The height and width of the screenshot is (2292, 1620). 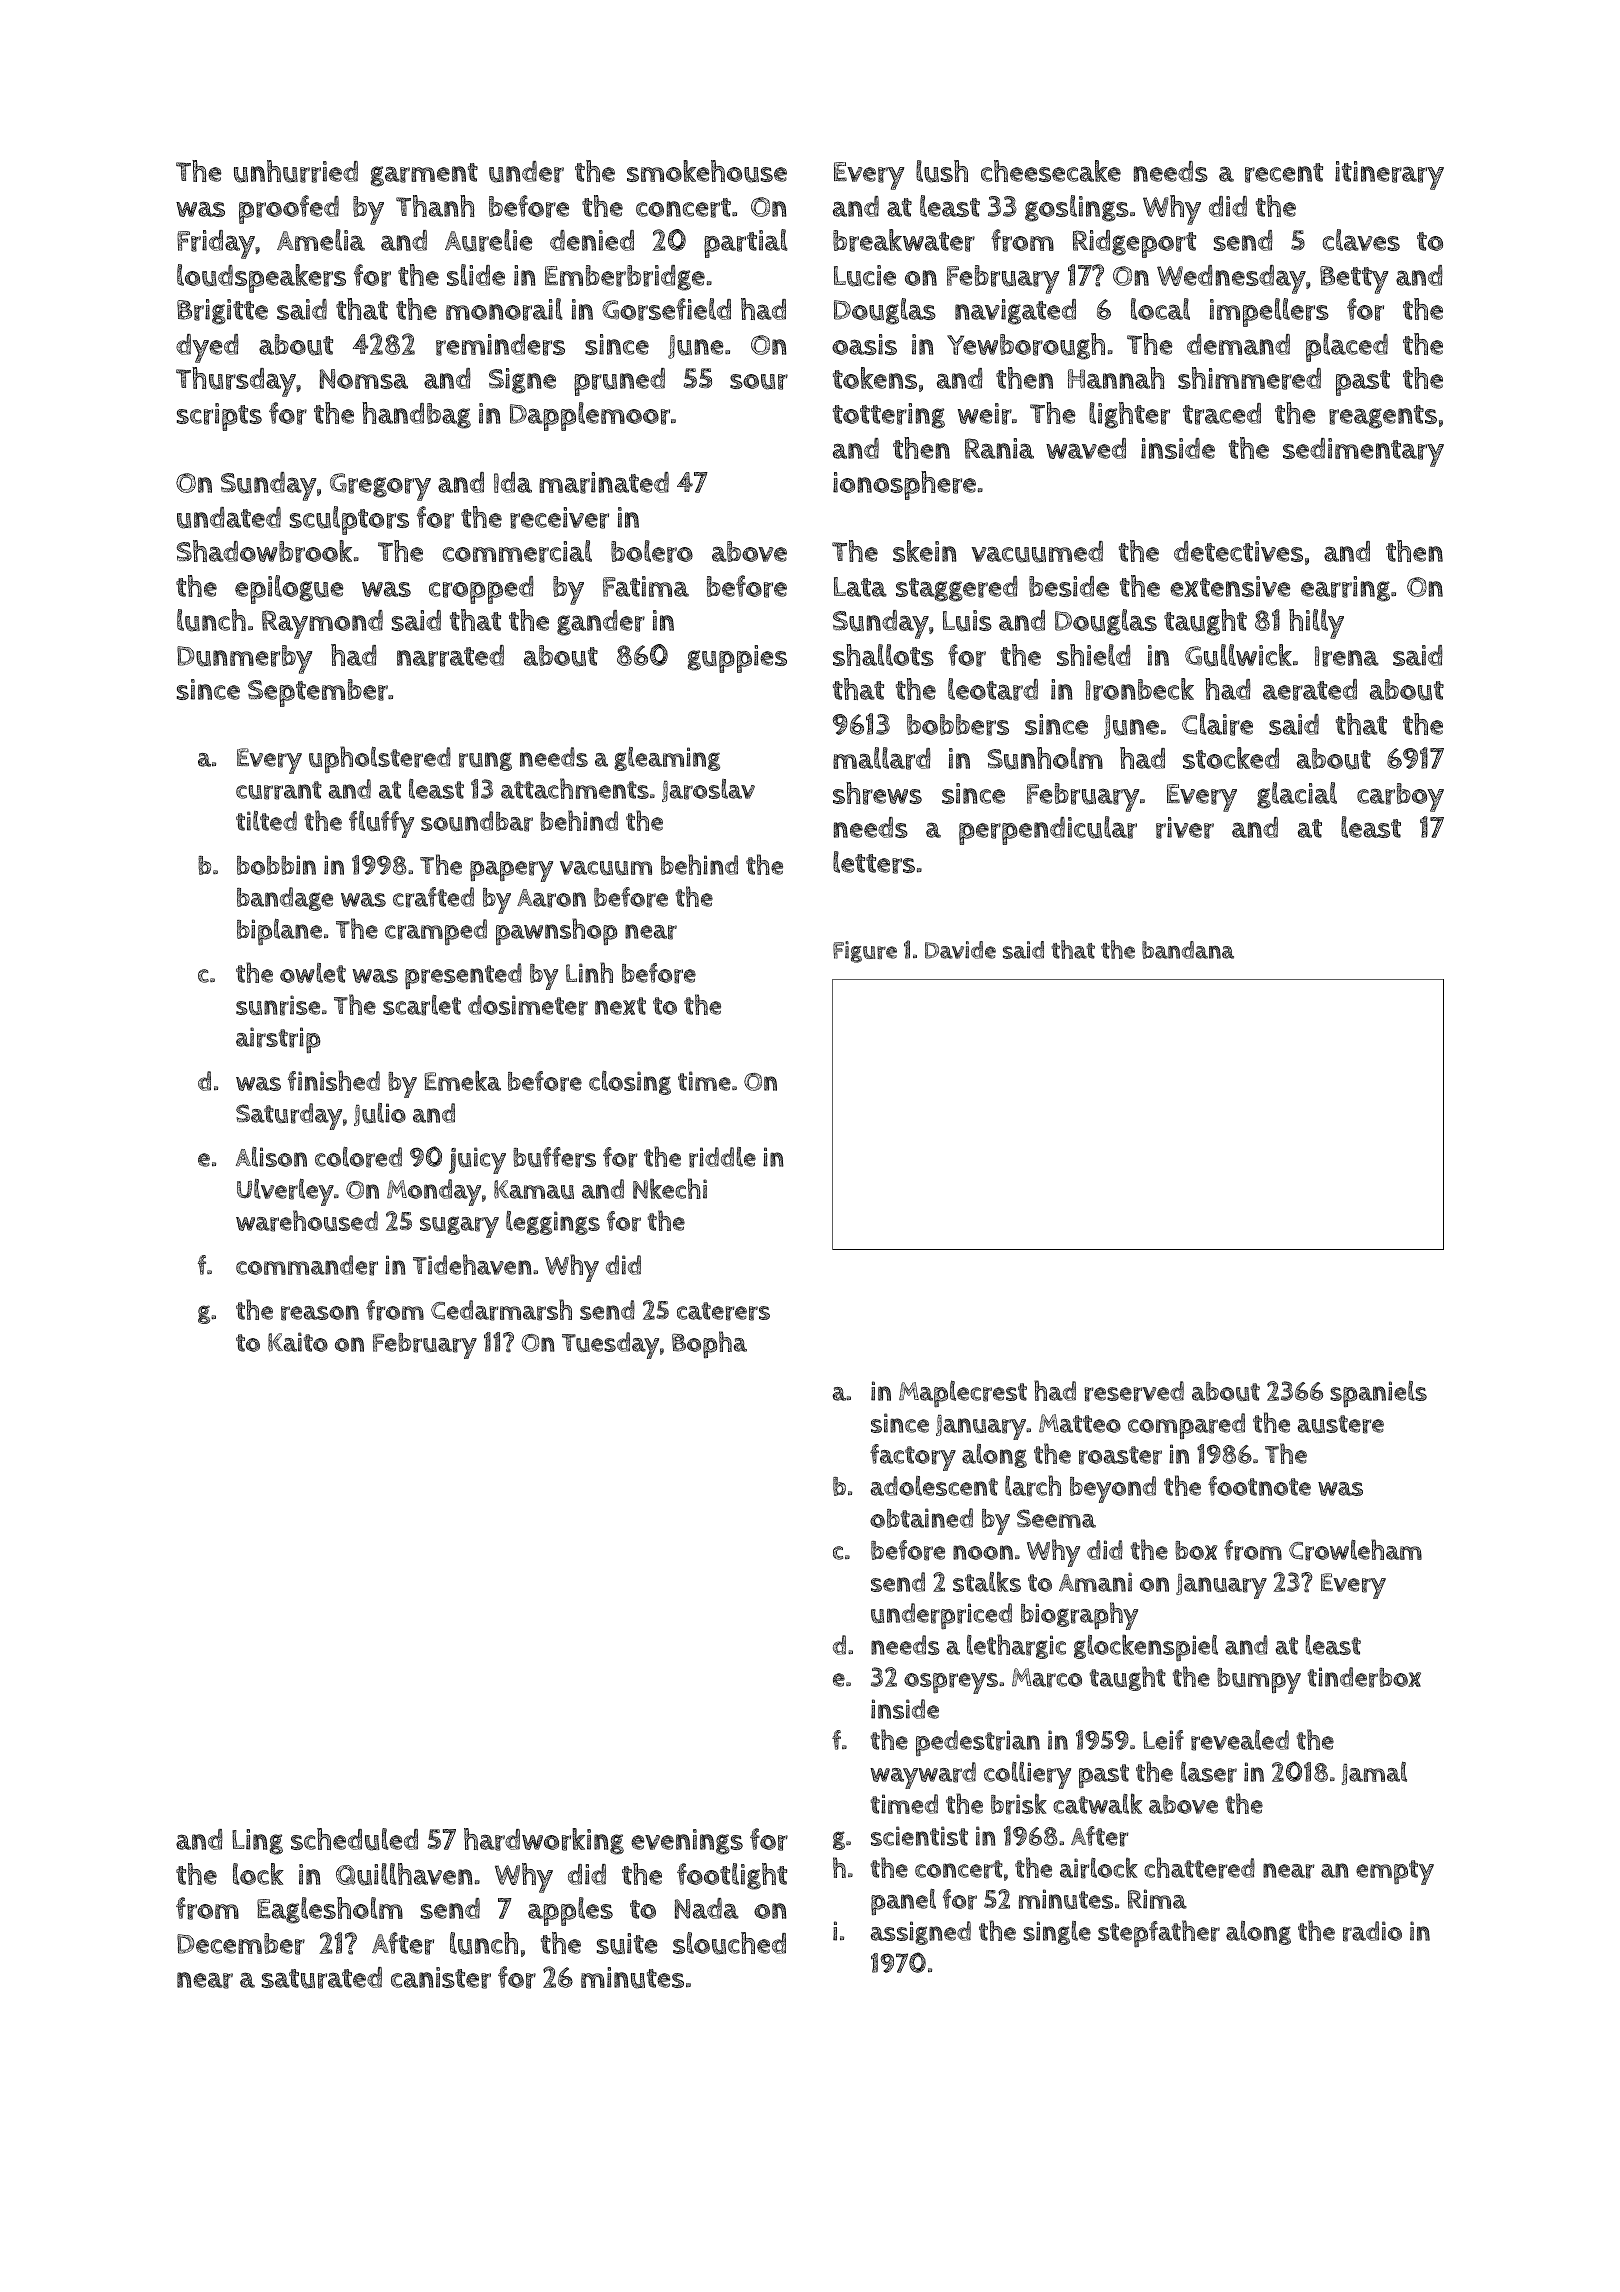 I want to click on letters, so click(x=874, y=862).
